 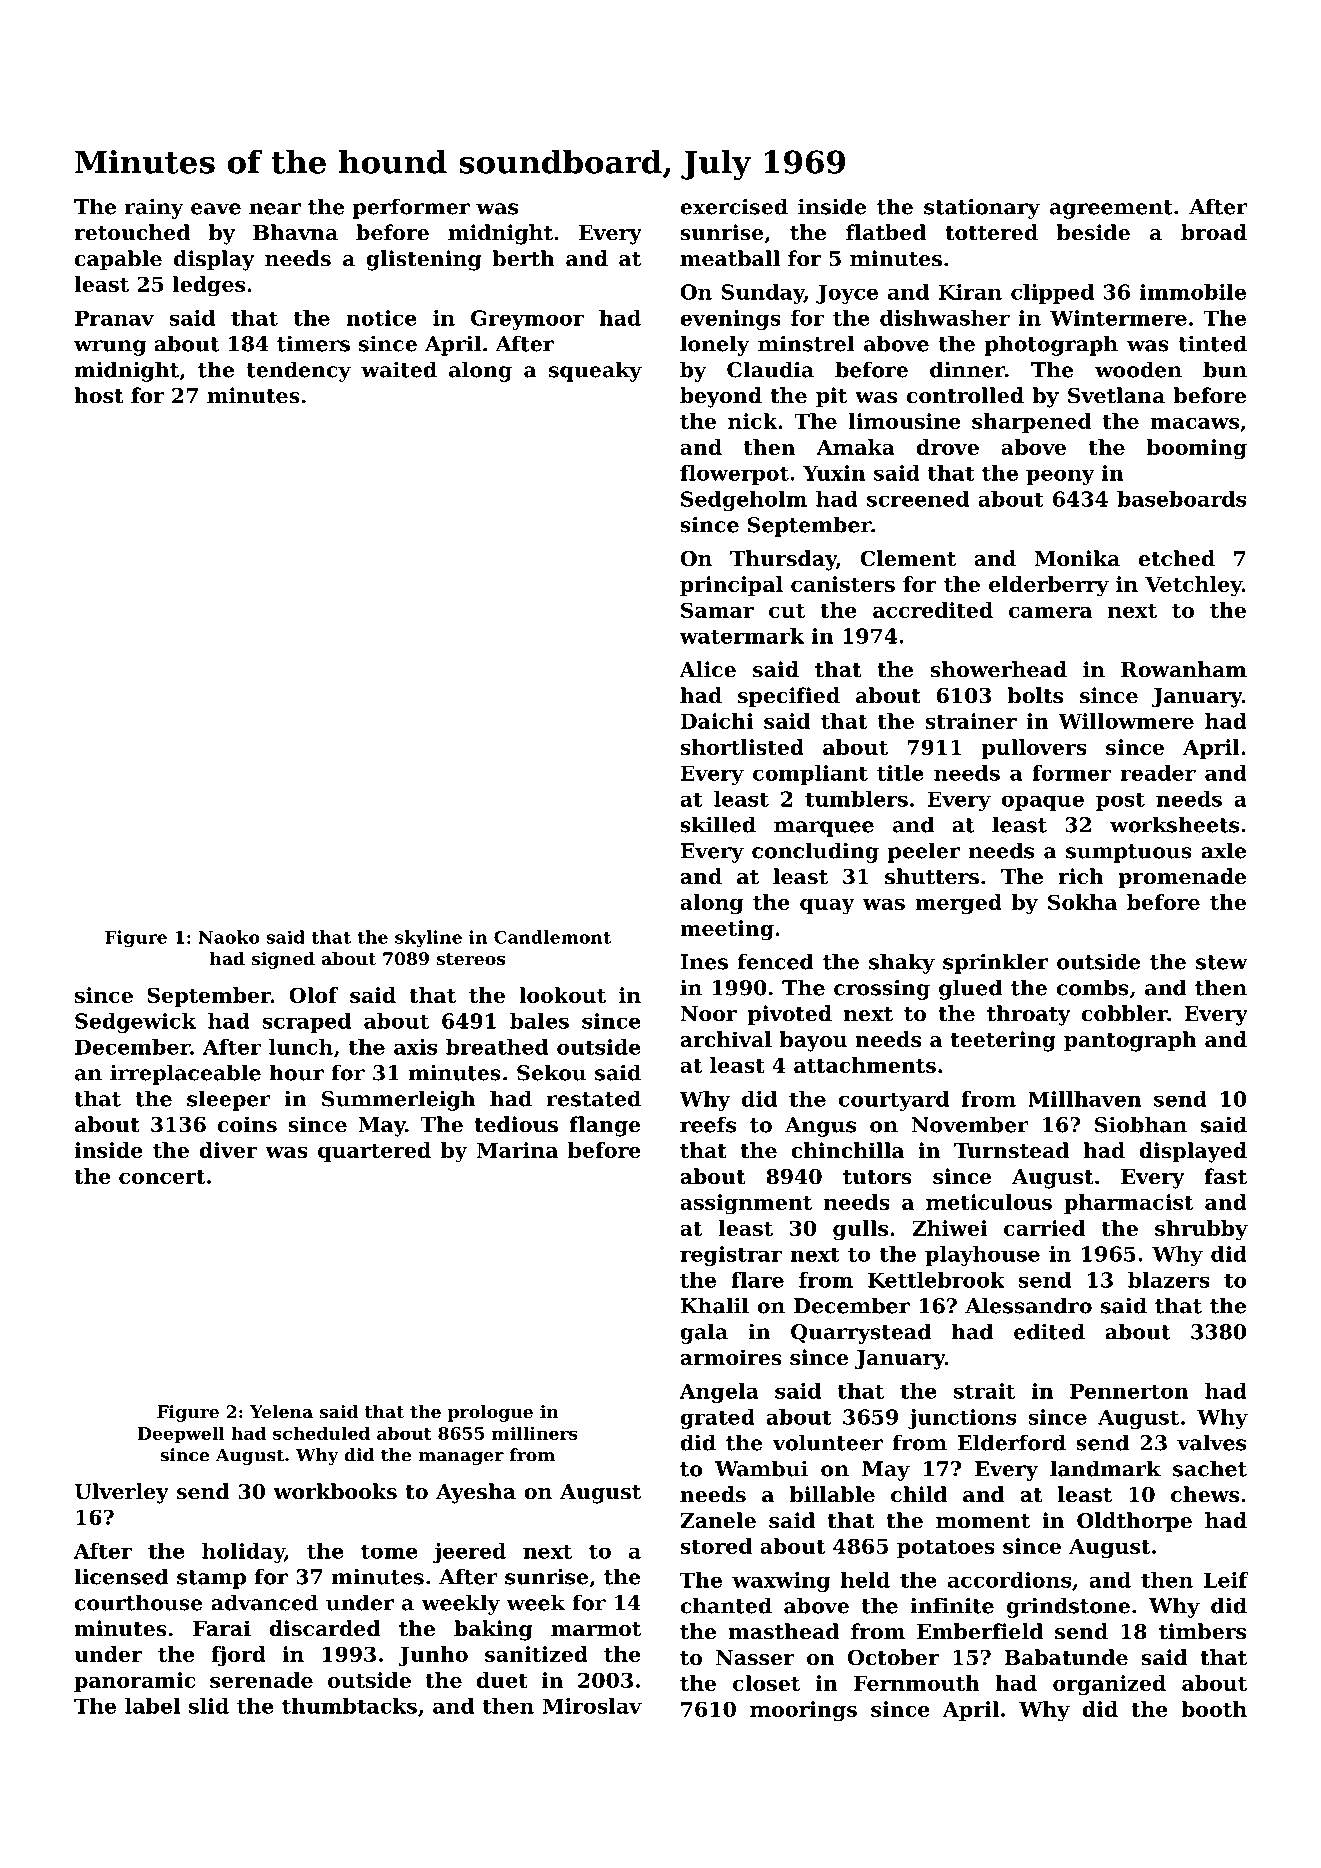 I want to click on tinted, so click(x=1212, y=343).
